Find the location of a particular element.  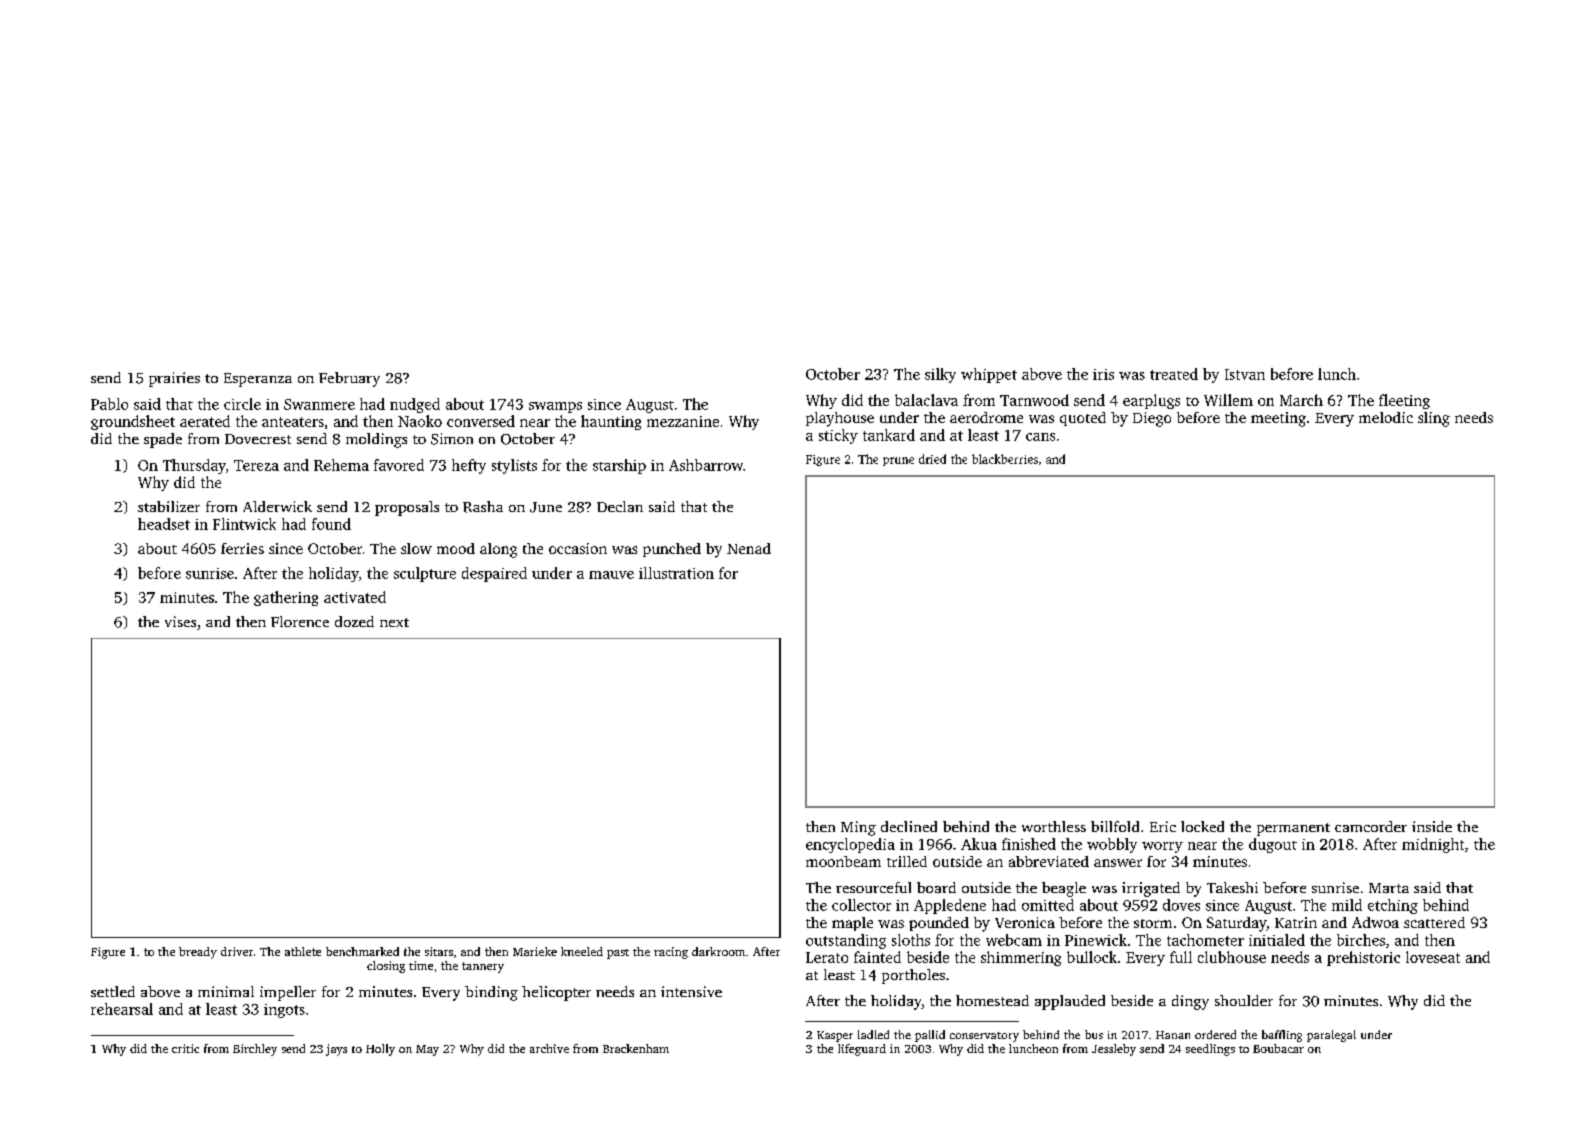

critic is located at coordinates (185, 1048).
